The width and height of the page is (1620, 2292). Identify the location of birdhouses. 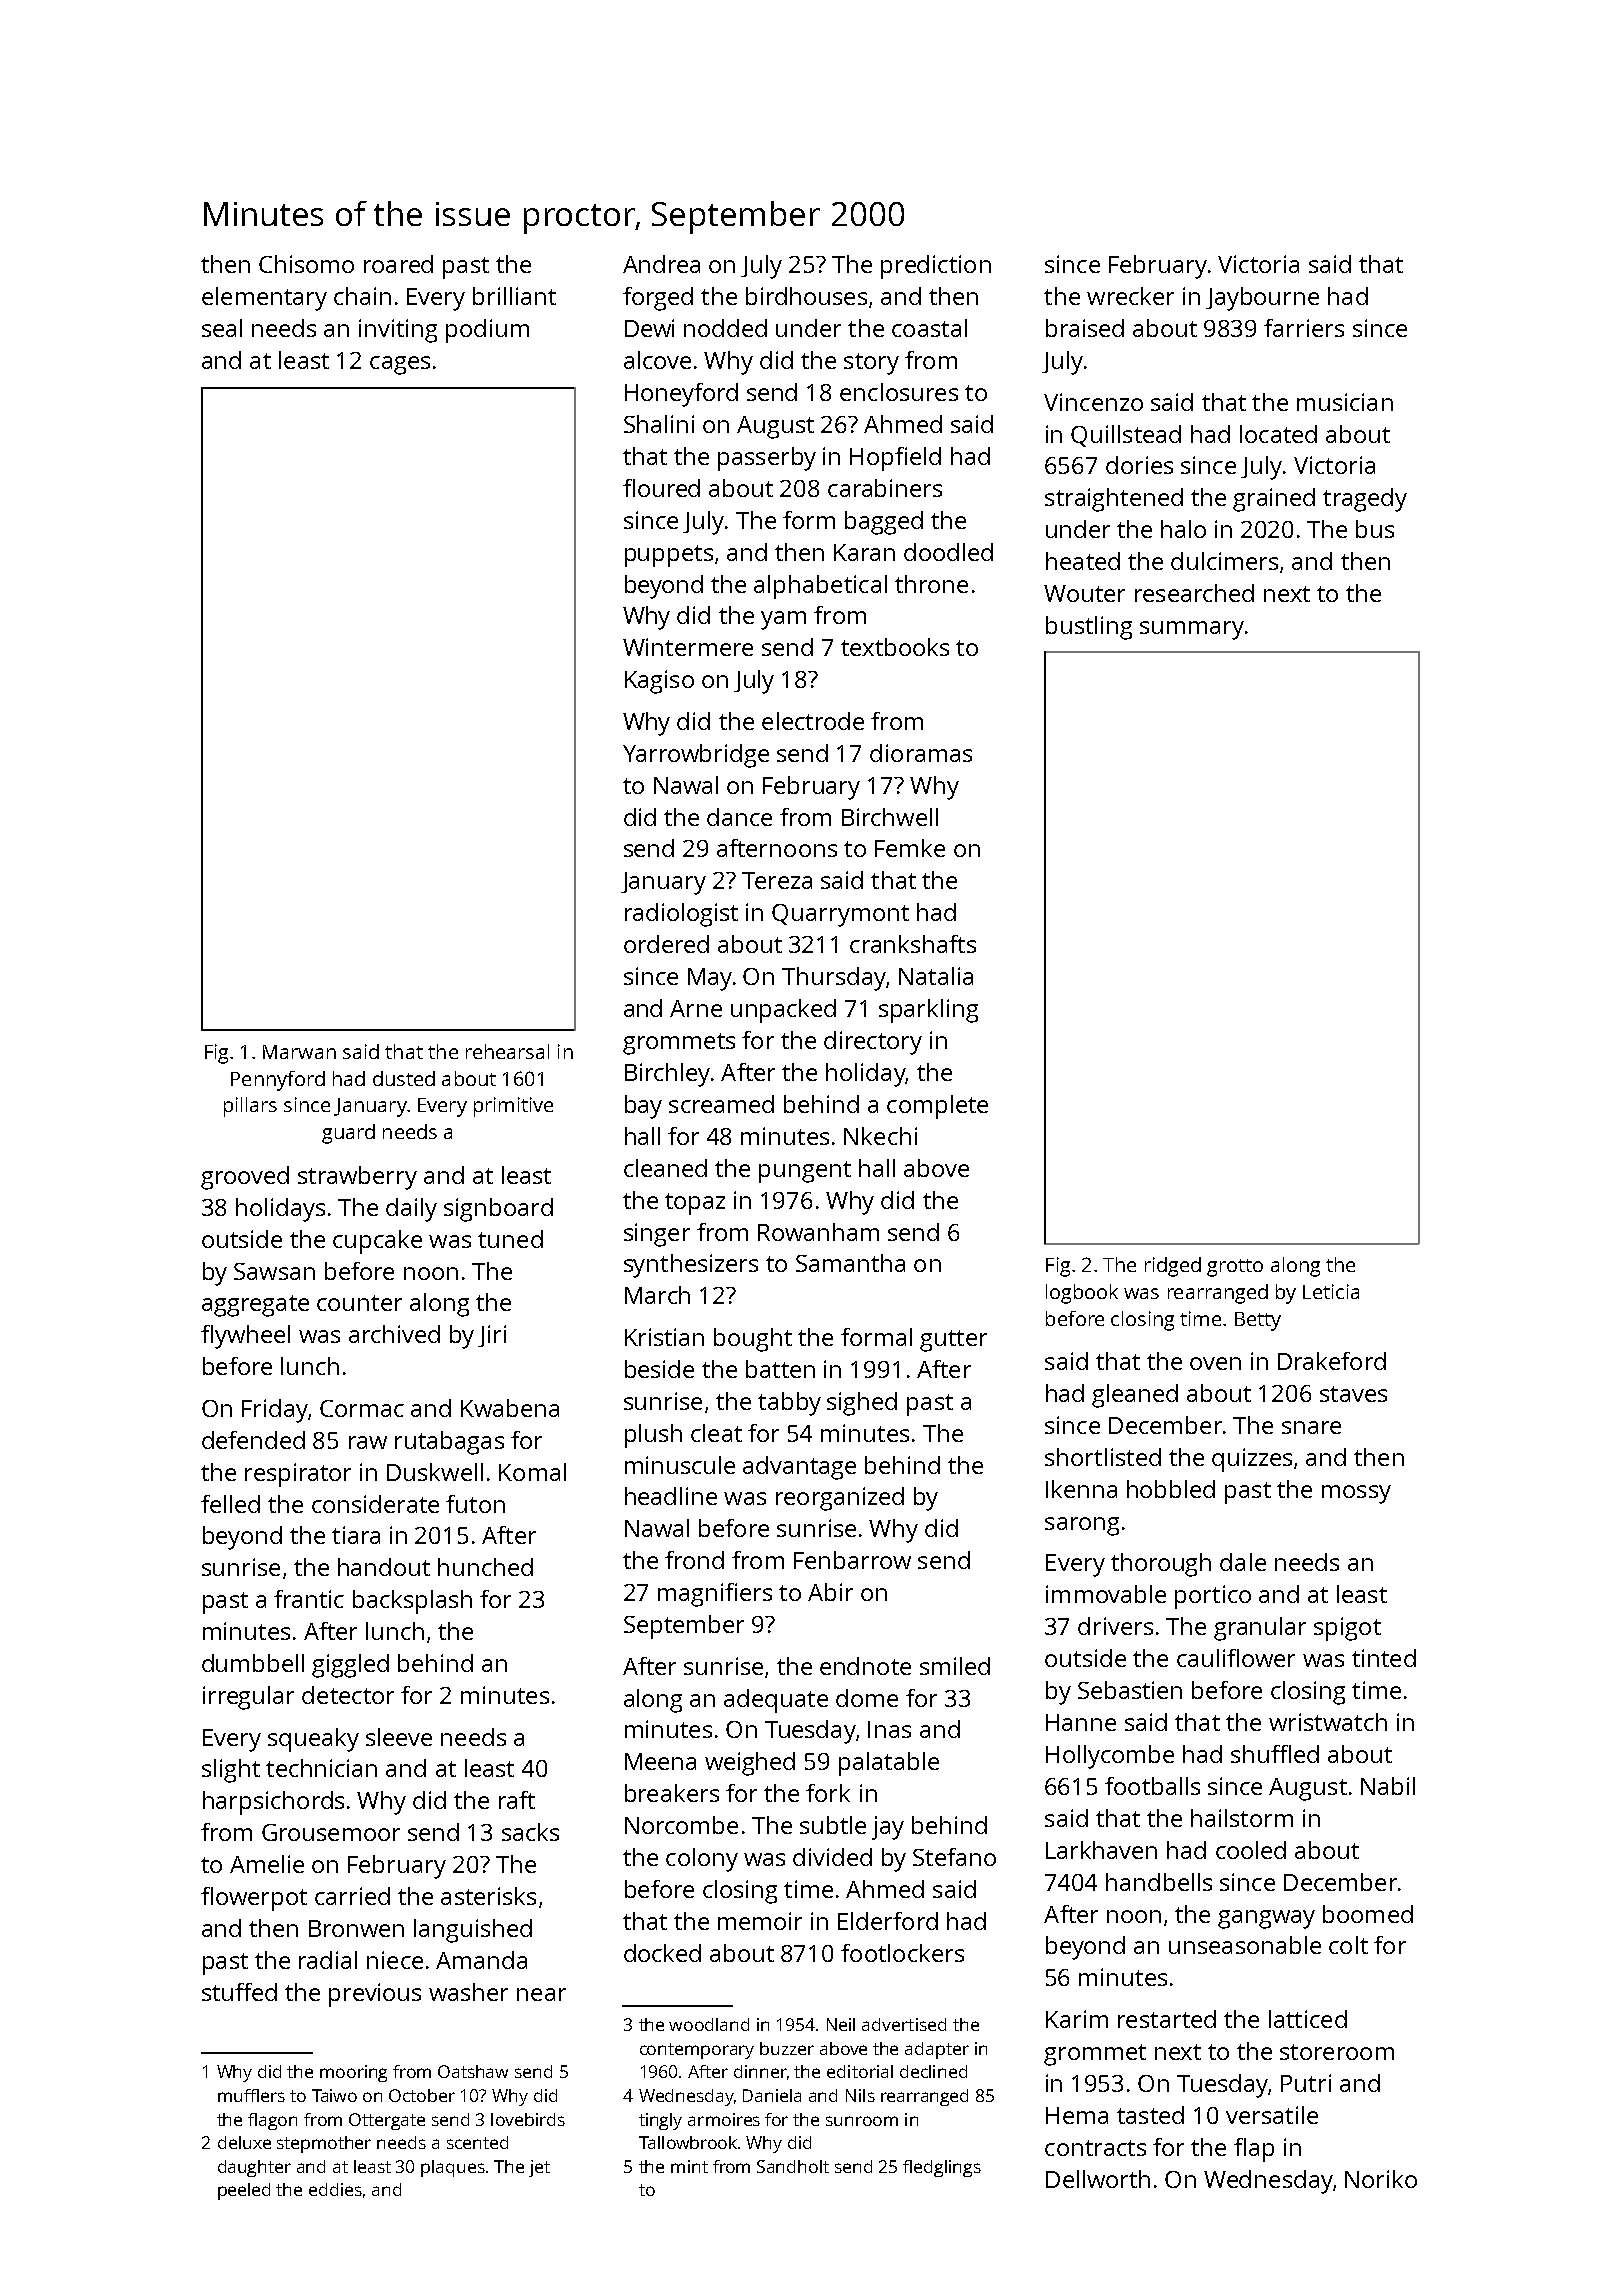
(806, 296).
